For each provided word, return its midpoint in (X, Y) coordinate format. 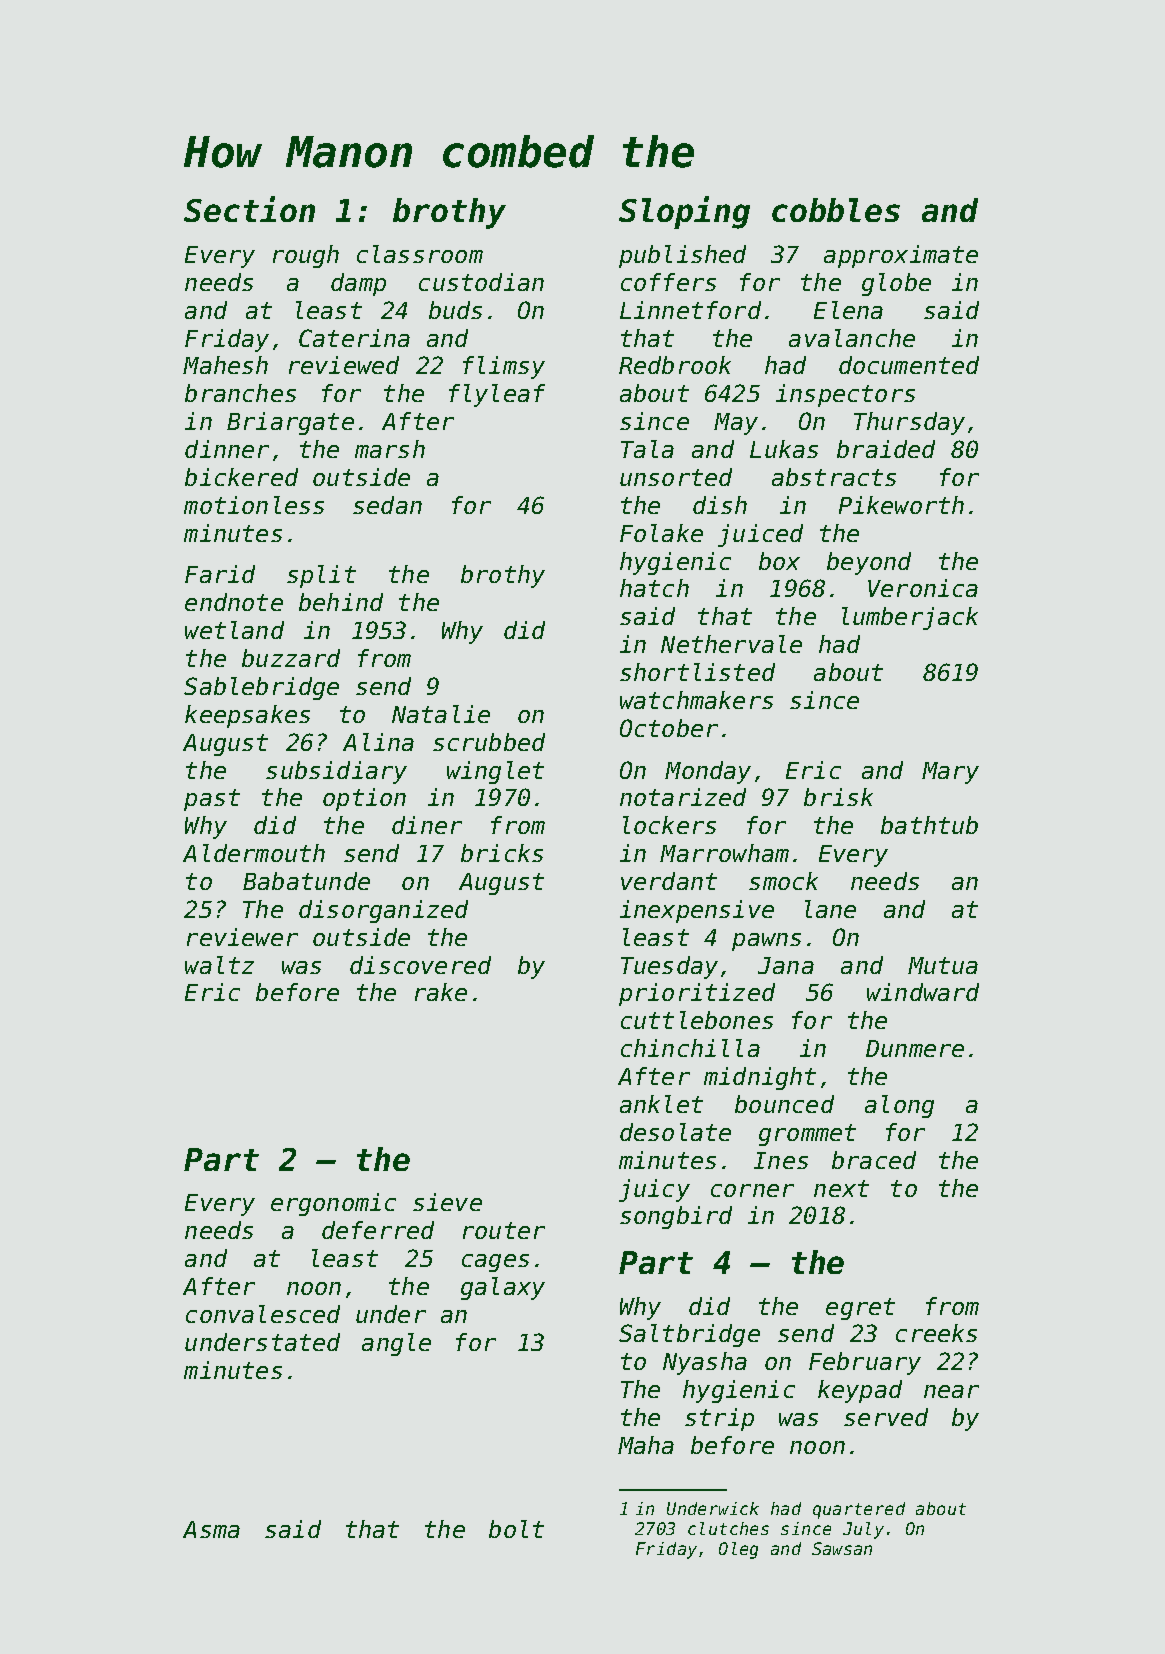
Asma (211, 1529)
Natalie (441, 714)
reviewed (344, 365)
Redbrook (675, 365)
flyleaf (497, 395)
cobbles (836, 210)
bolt (516, 1529)
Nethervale (731, 644)
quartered (859, 1510)
